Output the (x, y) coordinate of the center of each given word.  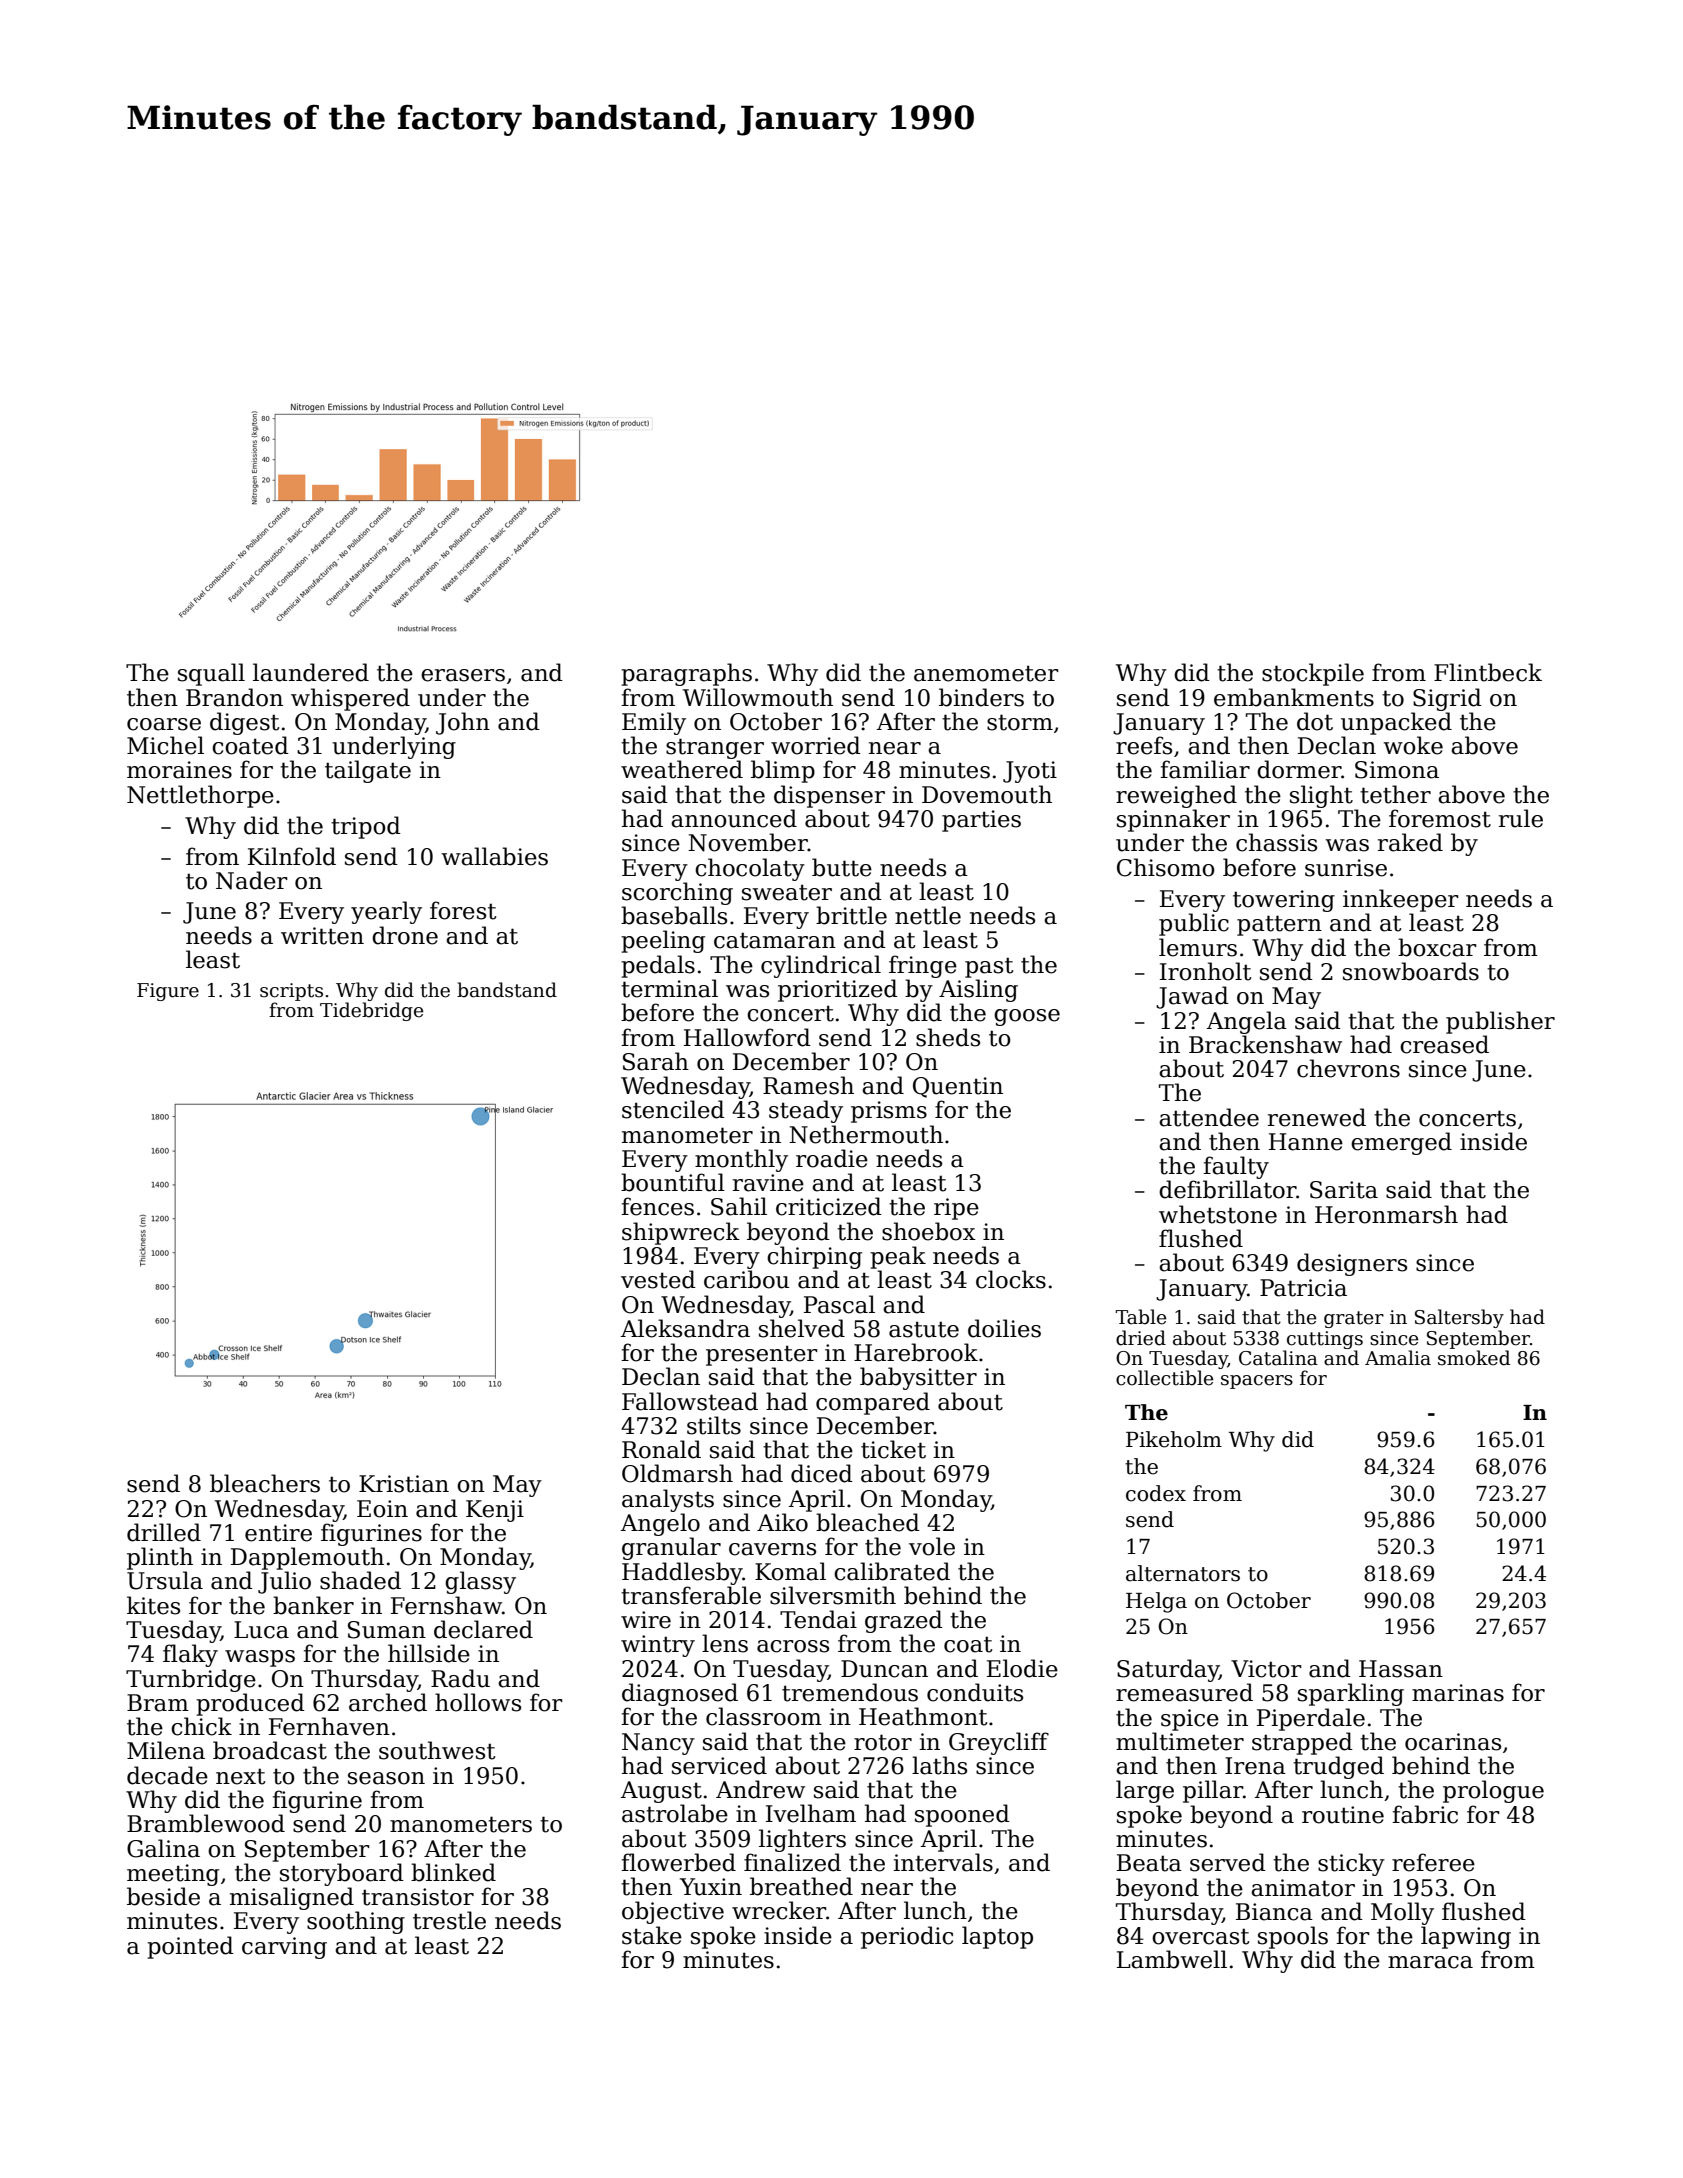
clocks (1011, 1279)
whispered (350, 699)
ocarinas (1453, 1742)
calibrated (892, 1571)
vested (658, 1279)
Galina (163, 1848)
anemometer (986, 673)
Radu (460, 1678)
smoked (1474, 1358)
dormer (1299, 769)
